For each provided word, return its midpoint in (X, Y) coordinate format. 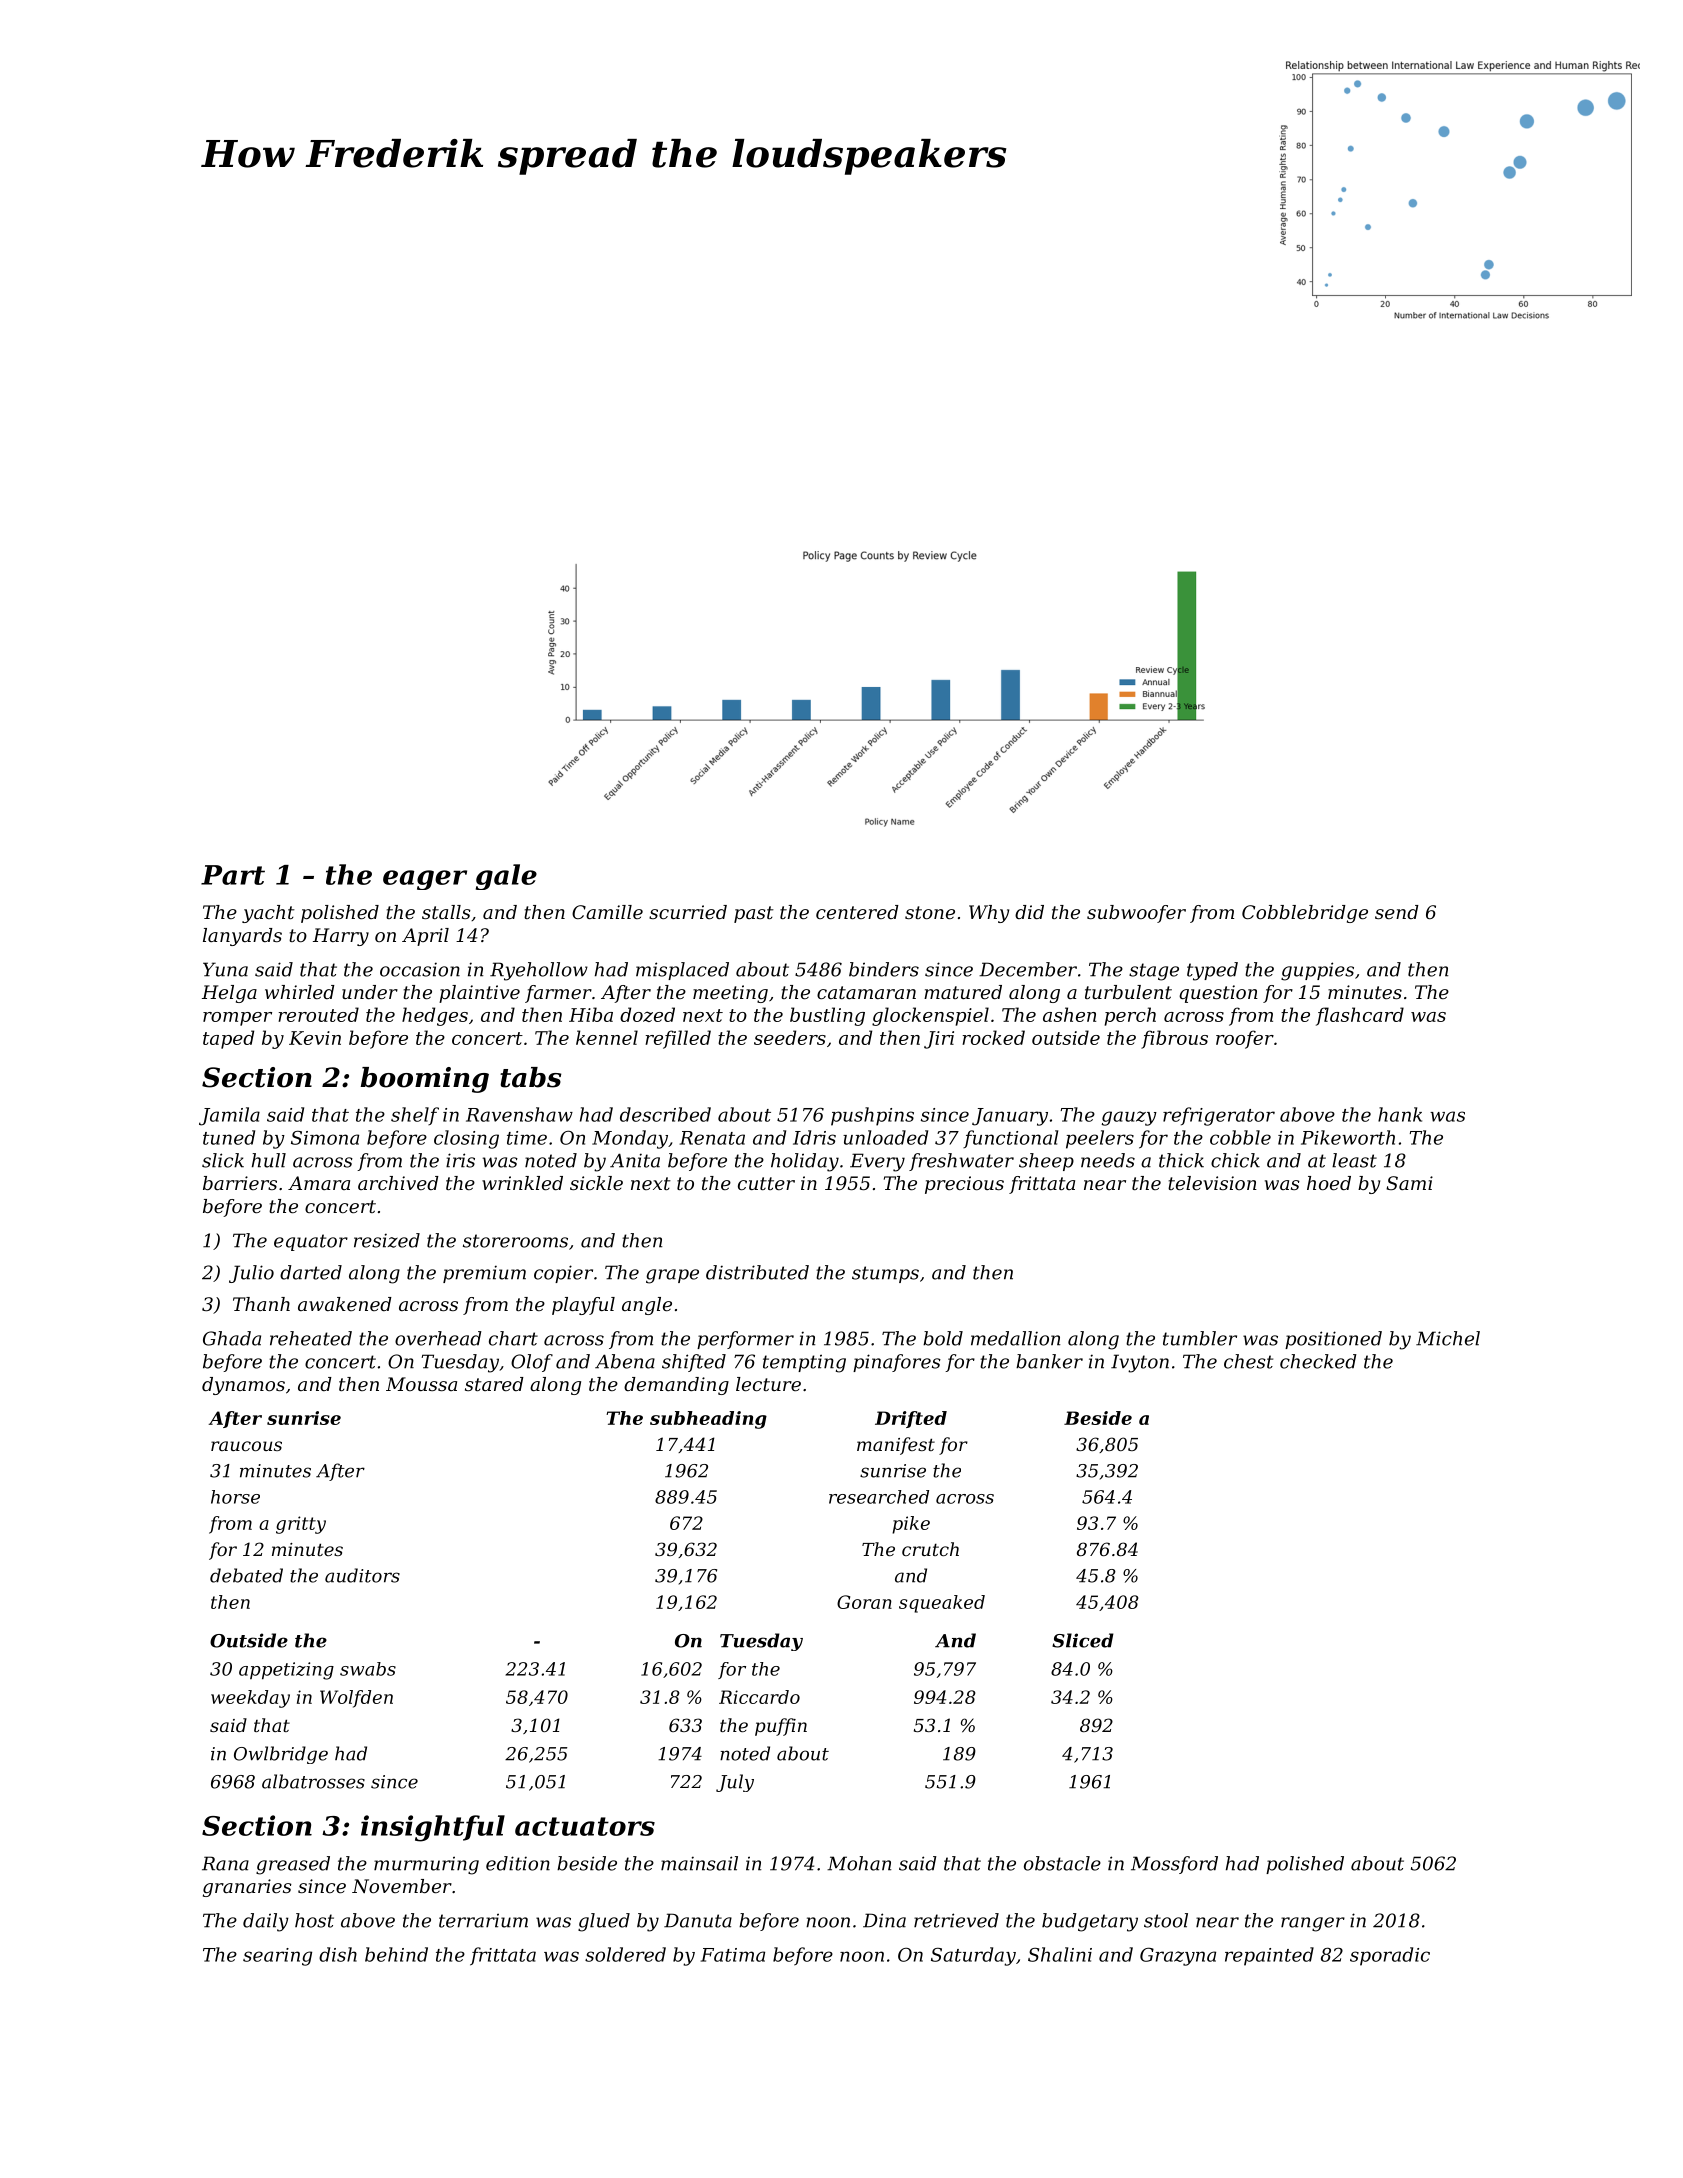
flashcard (1360, 1016)
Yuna (225, 969)
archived (398, 1183)
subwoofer (1136, 914)
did (1029, 912)
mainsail (699, 1863)
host (314, 1920)
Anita (635, 1160)
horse (235, 1497)
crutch (930, 1549)
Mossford (1174, 1865)
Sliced (1083, 1640)
